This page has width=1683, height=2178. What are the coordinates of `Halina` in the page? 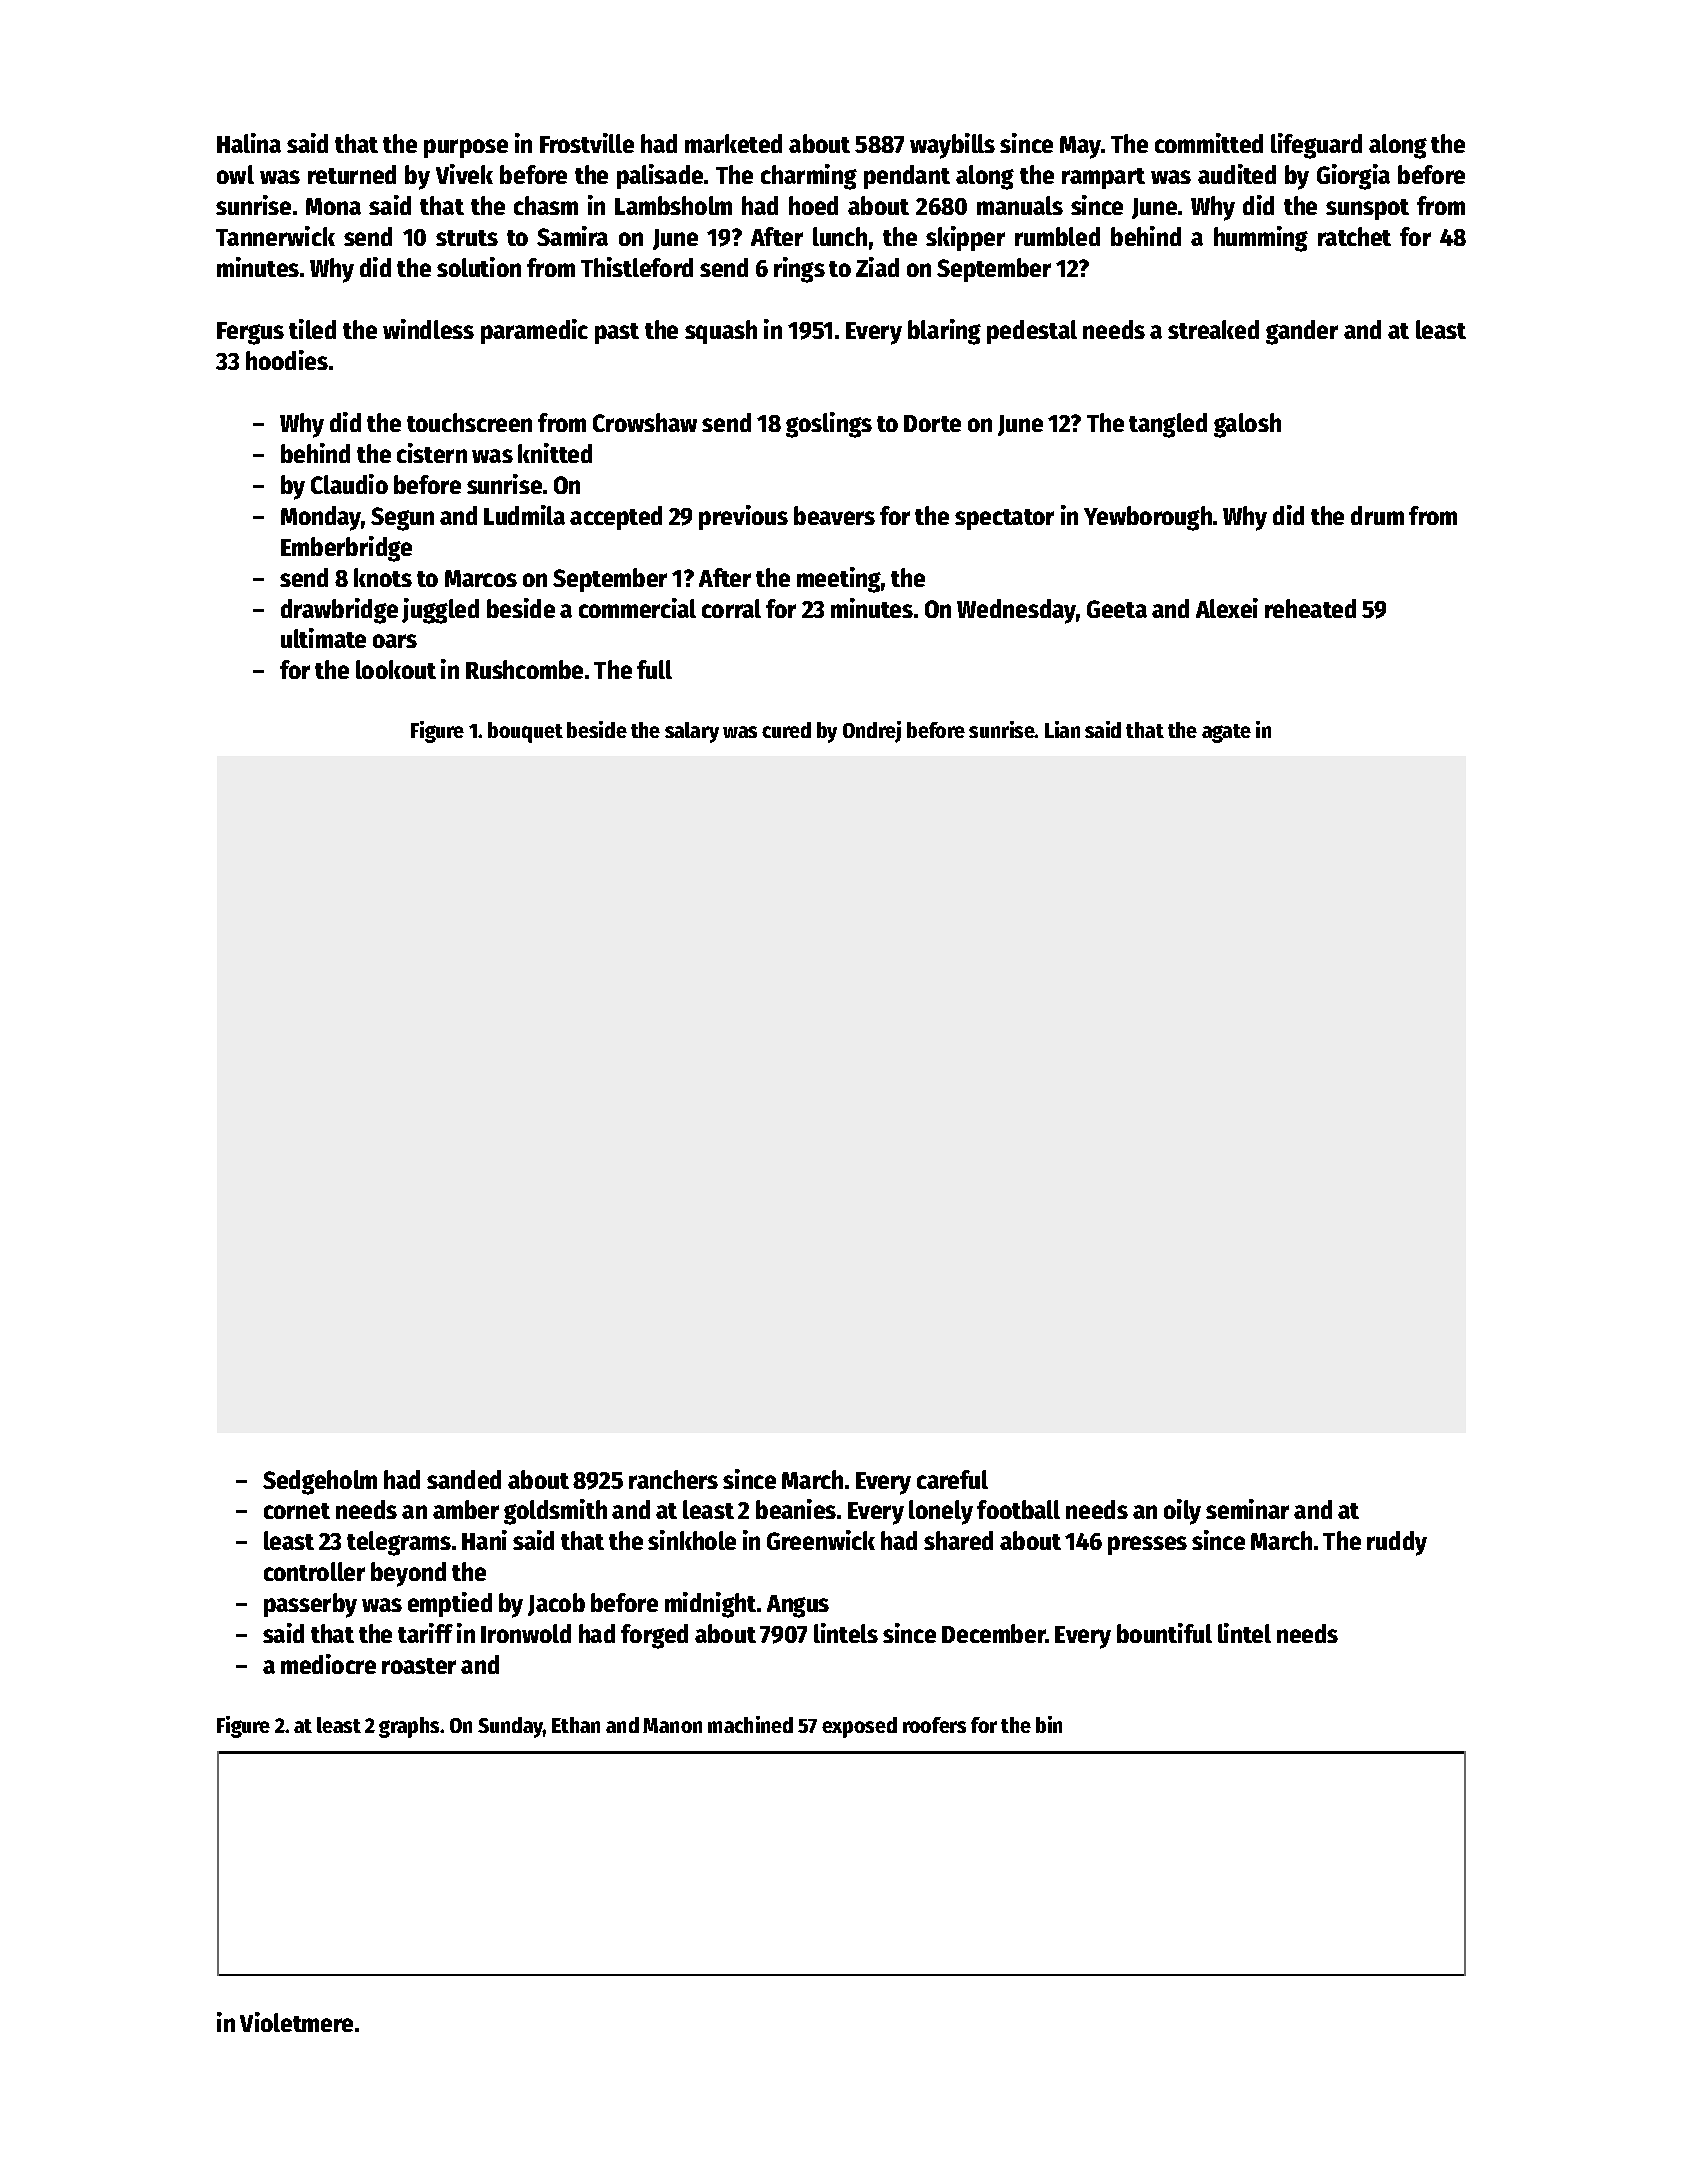 It's located at (249, 143).
